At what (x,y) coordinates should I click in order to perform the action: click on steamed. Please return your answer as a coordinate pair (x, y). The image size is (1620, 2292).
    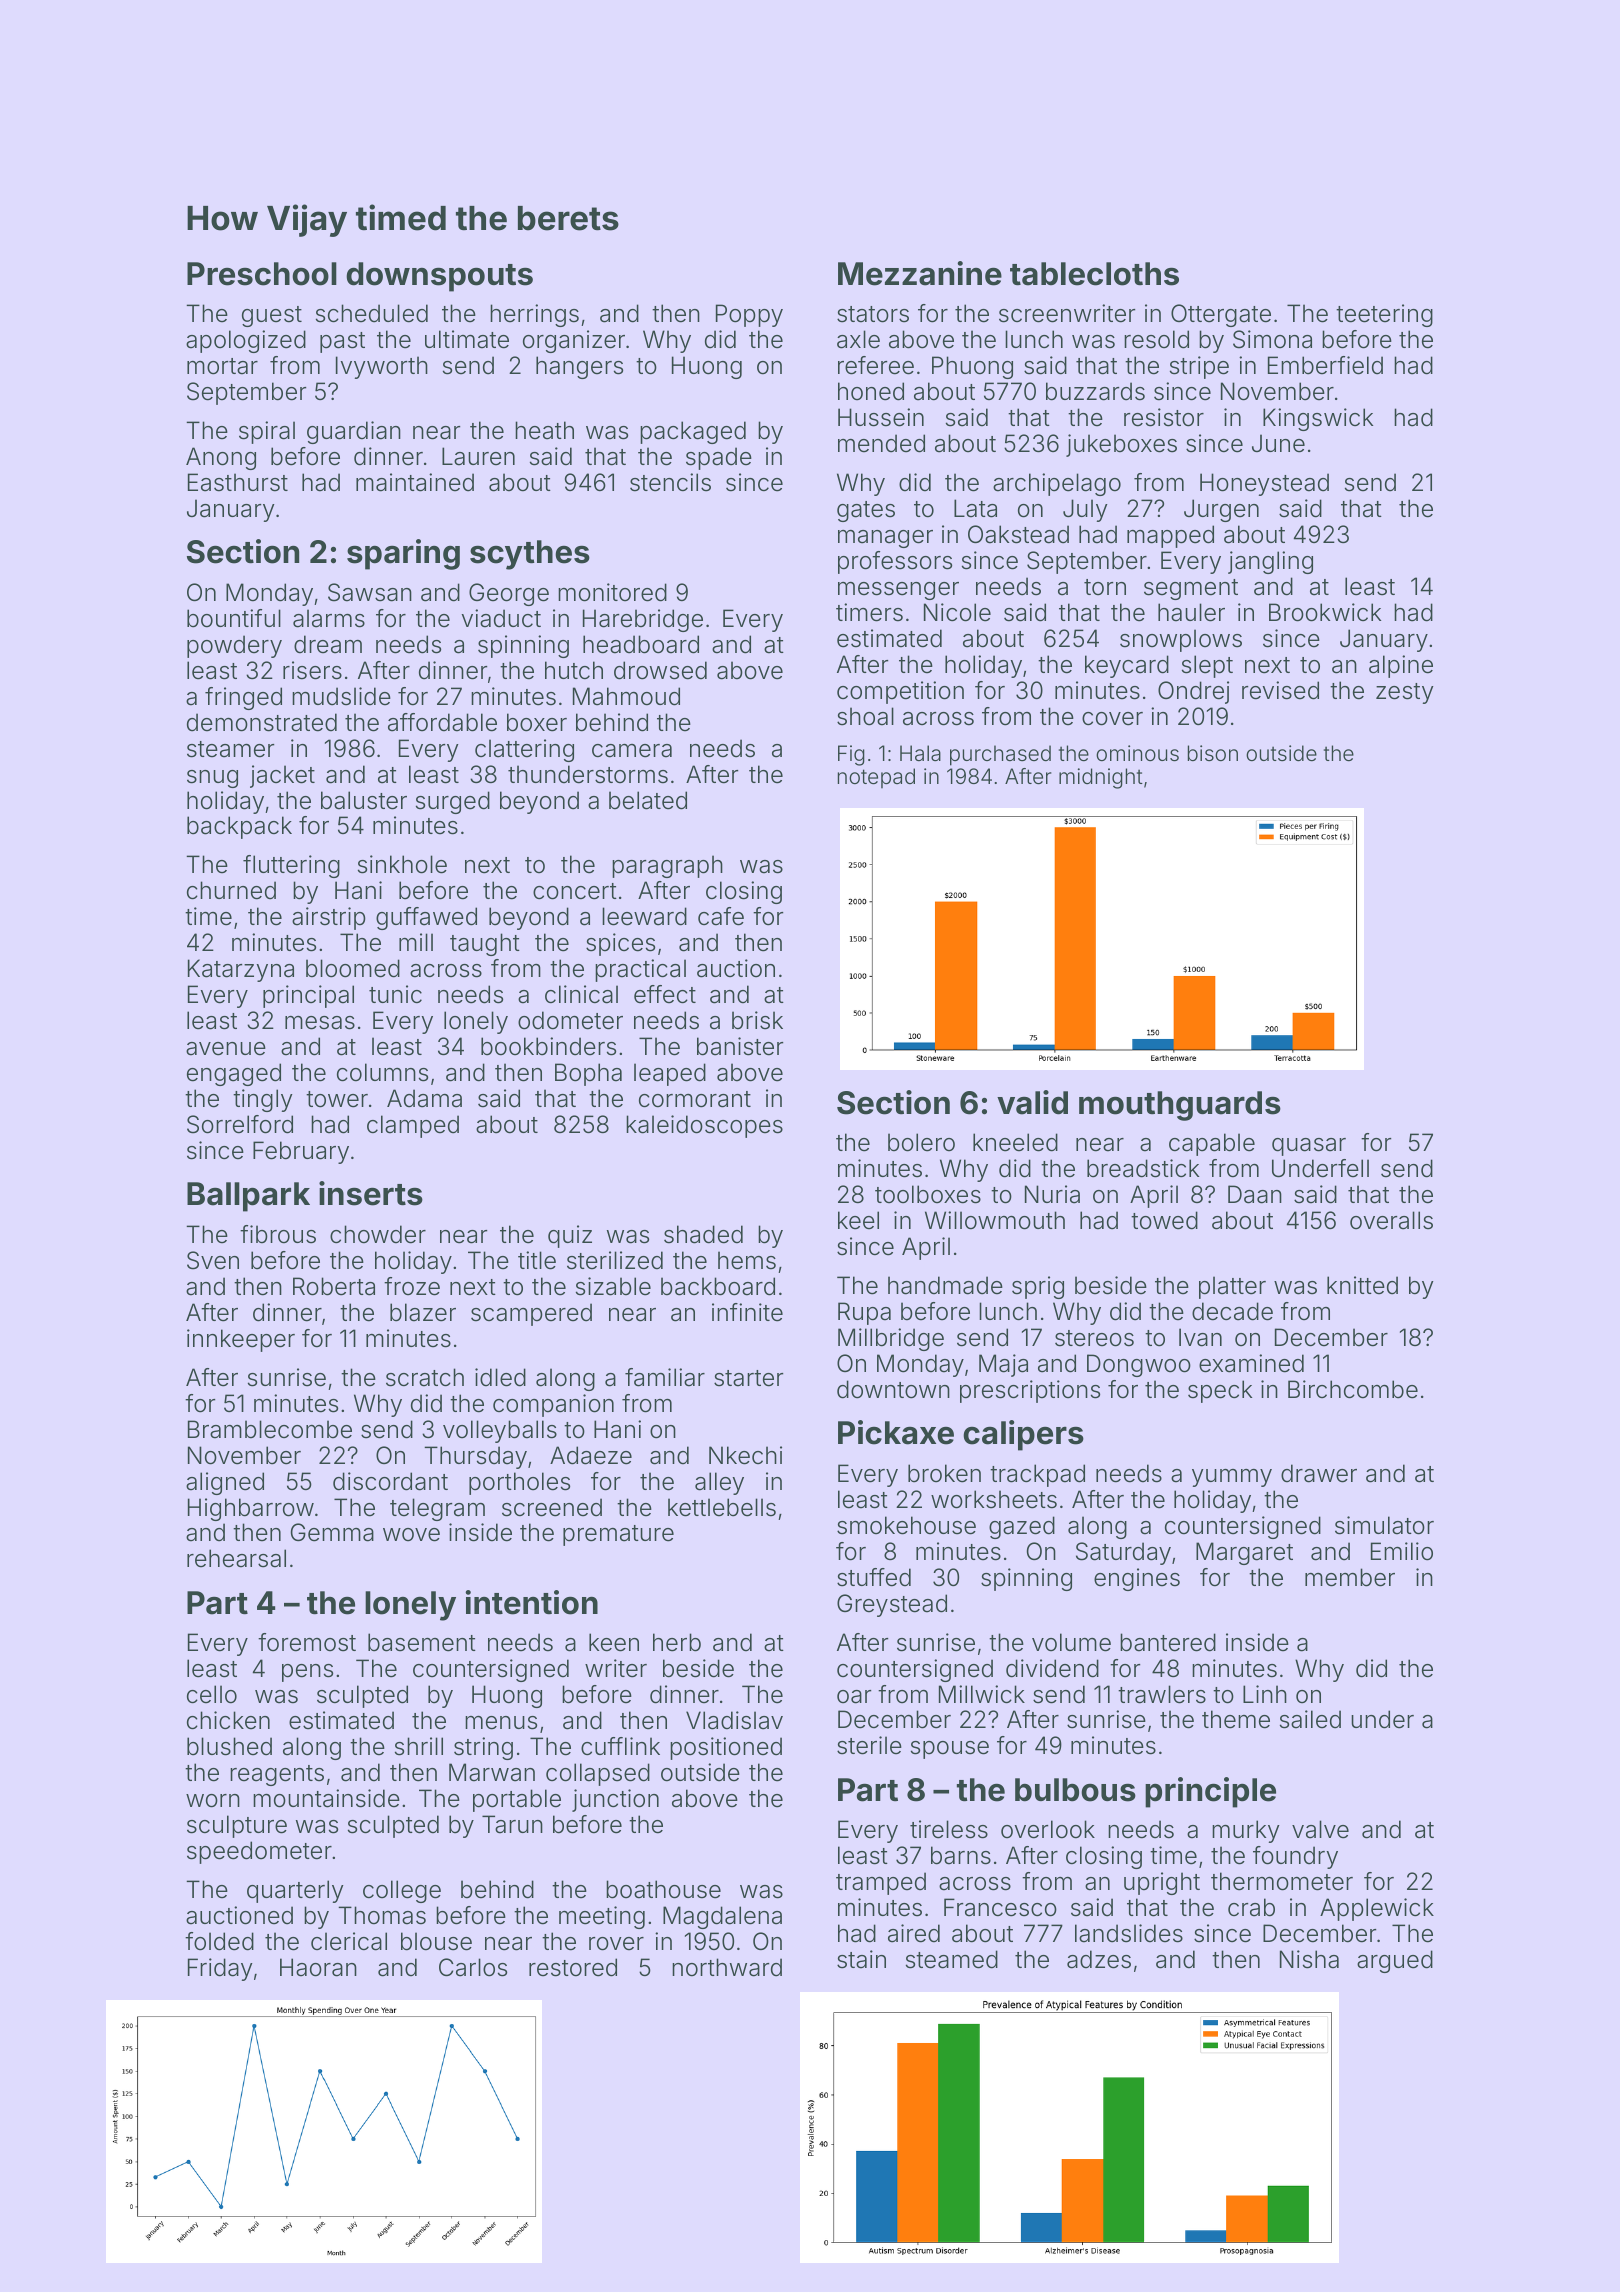
    Looking at the image, I should click on (952, 1959).
